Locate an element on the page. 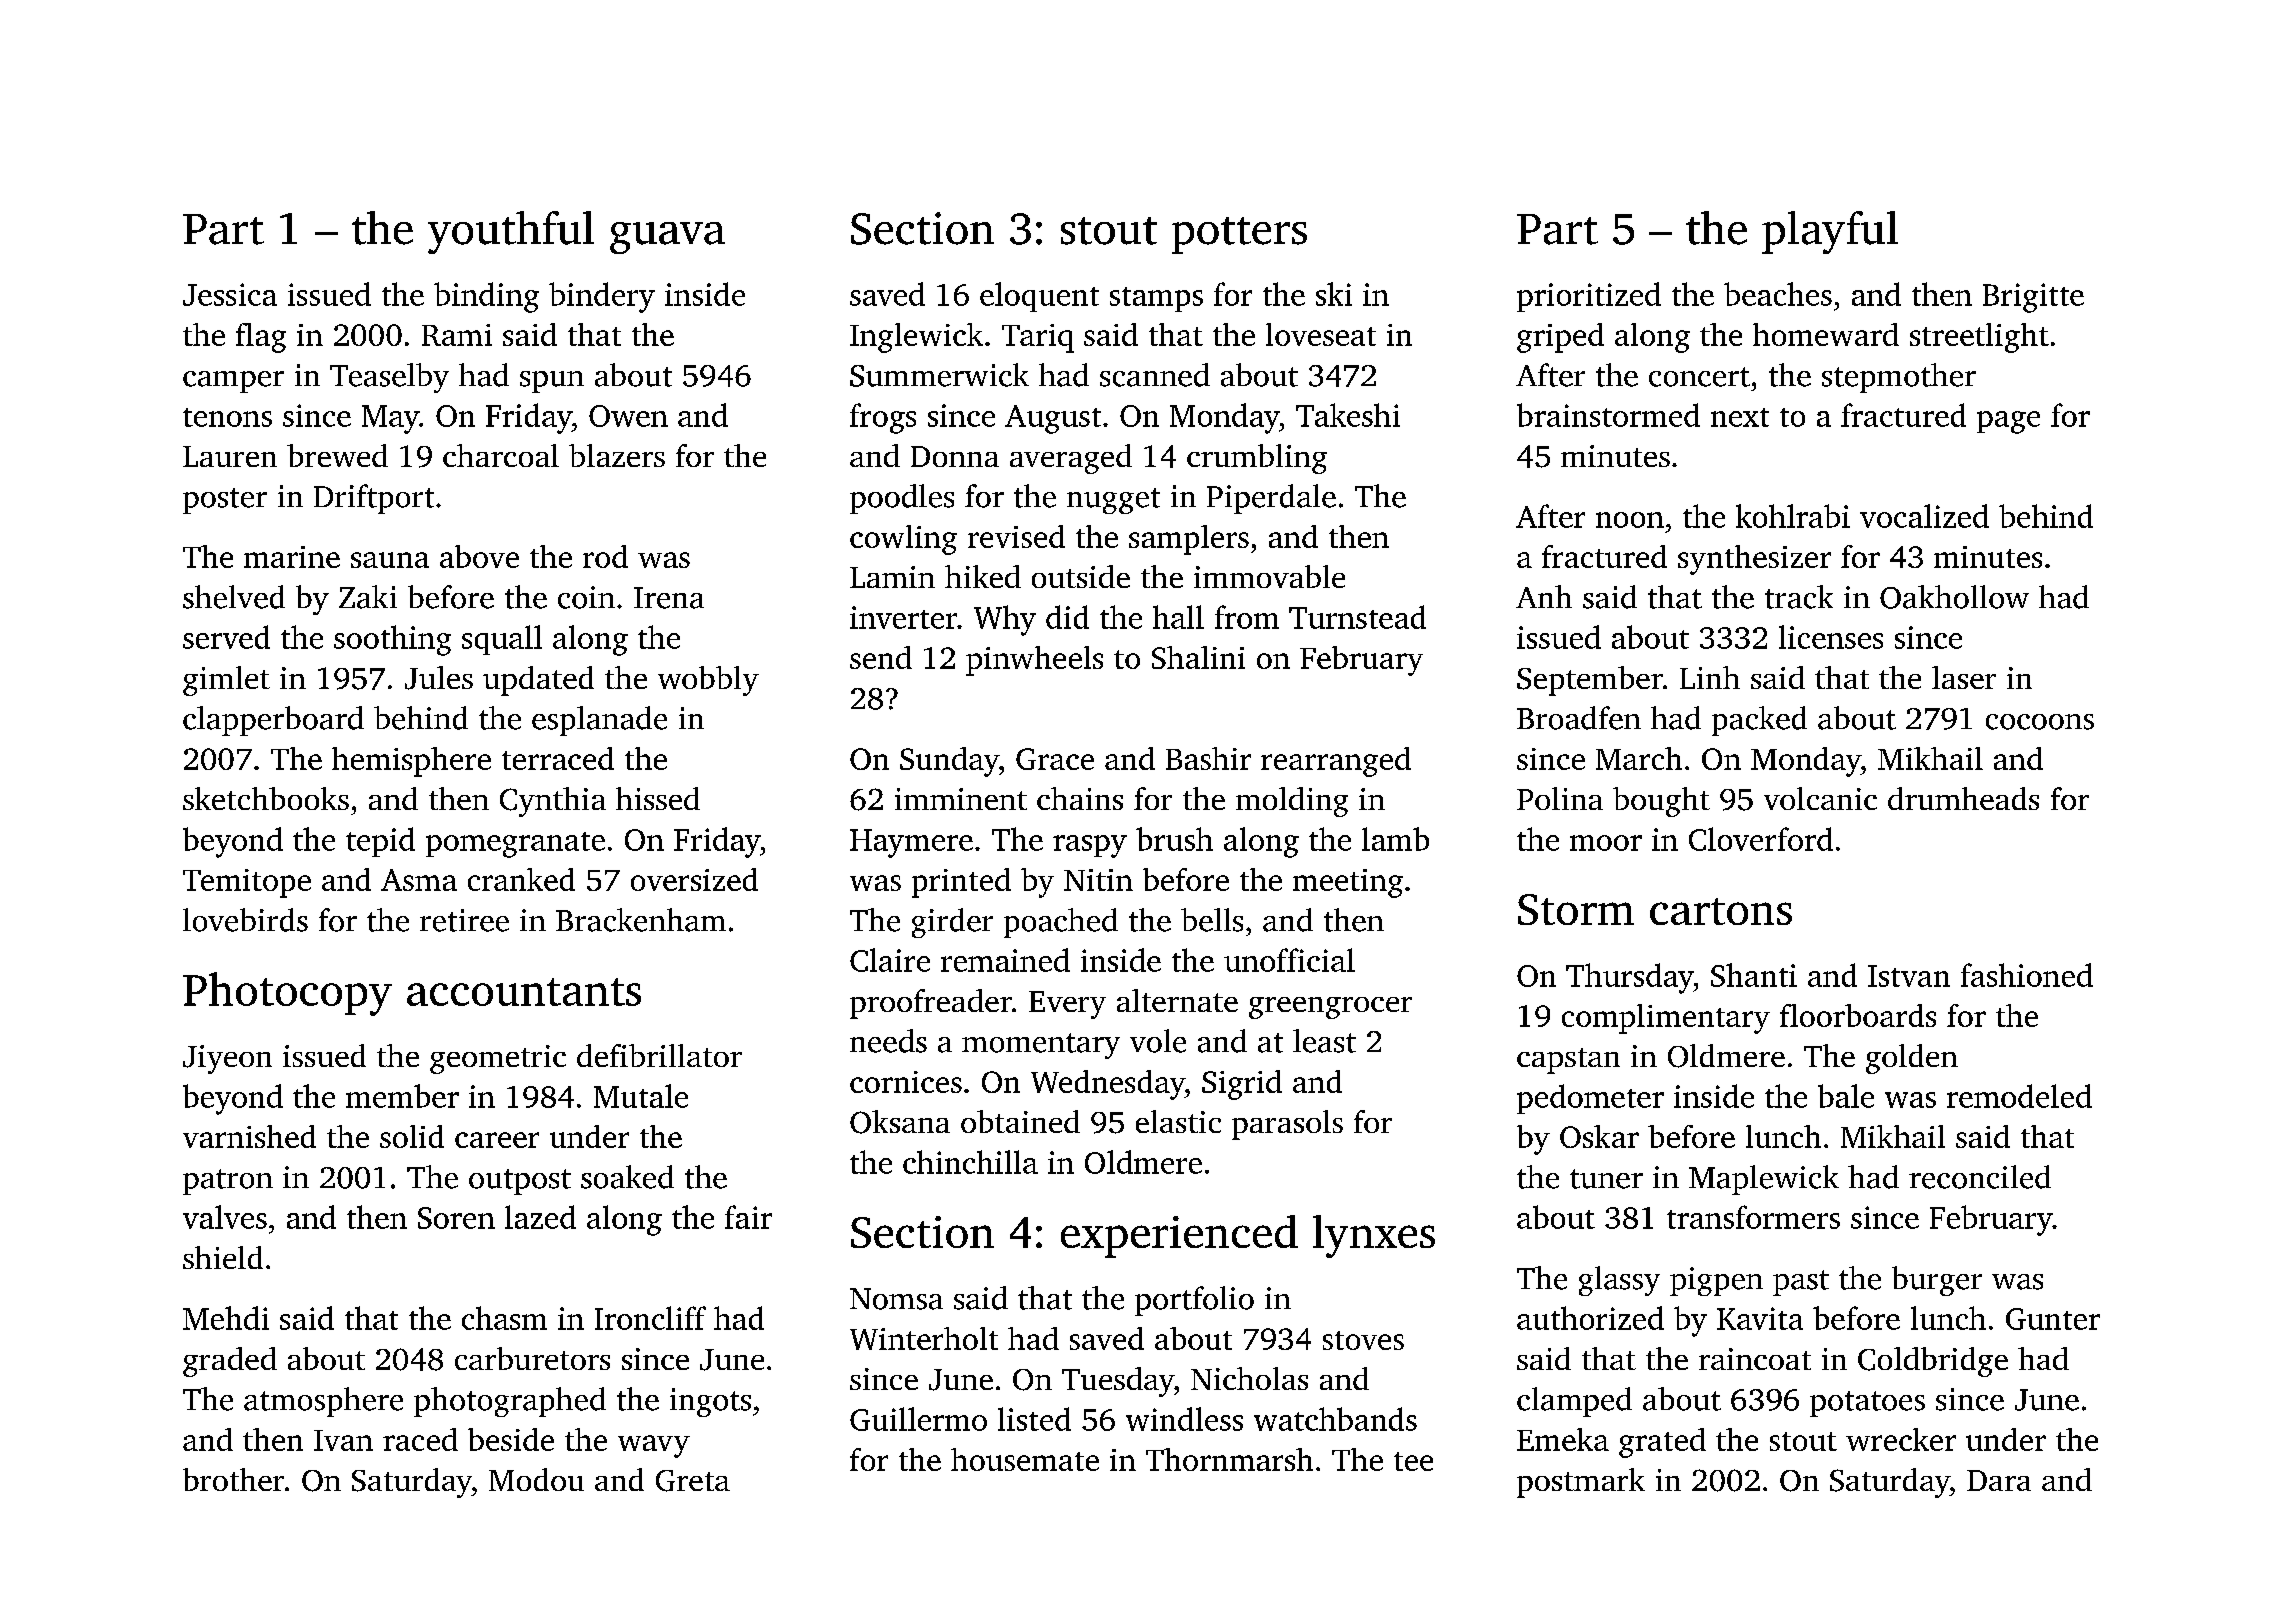 This image has width=2292, height=1620. raspy is located at coordinates (1090, 846).
